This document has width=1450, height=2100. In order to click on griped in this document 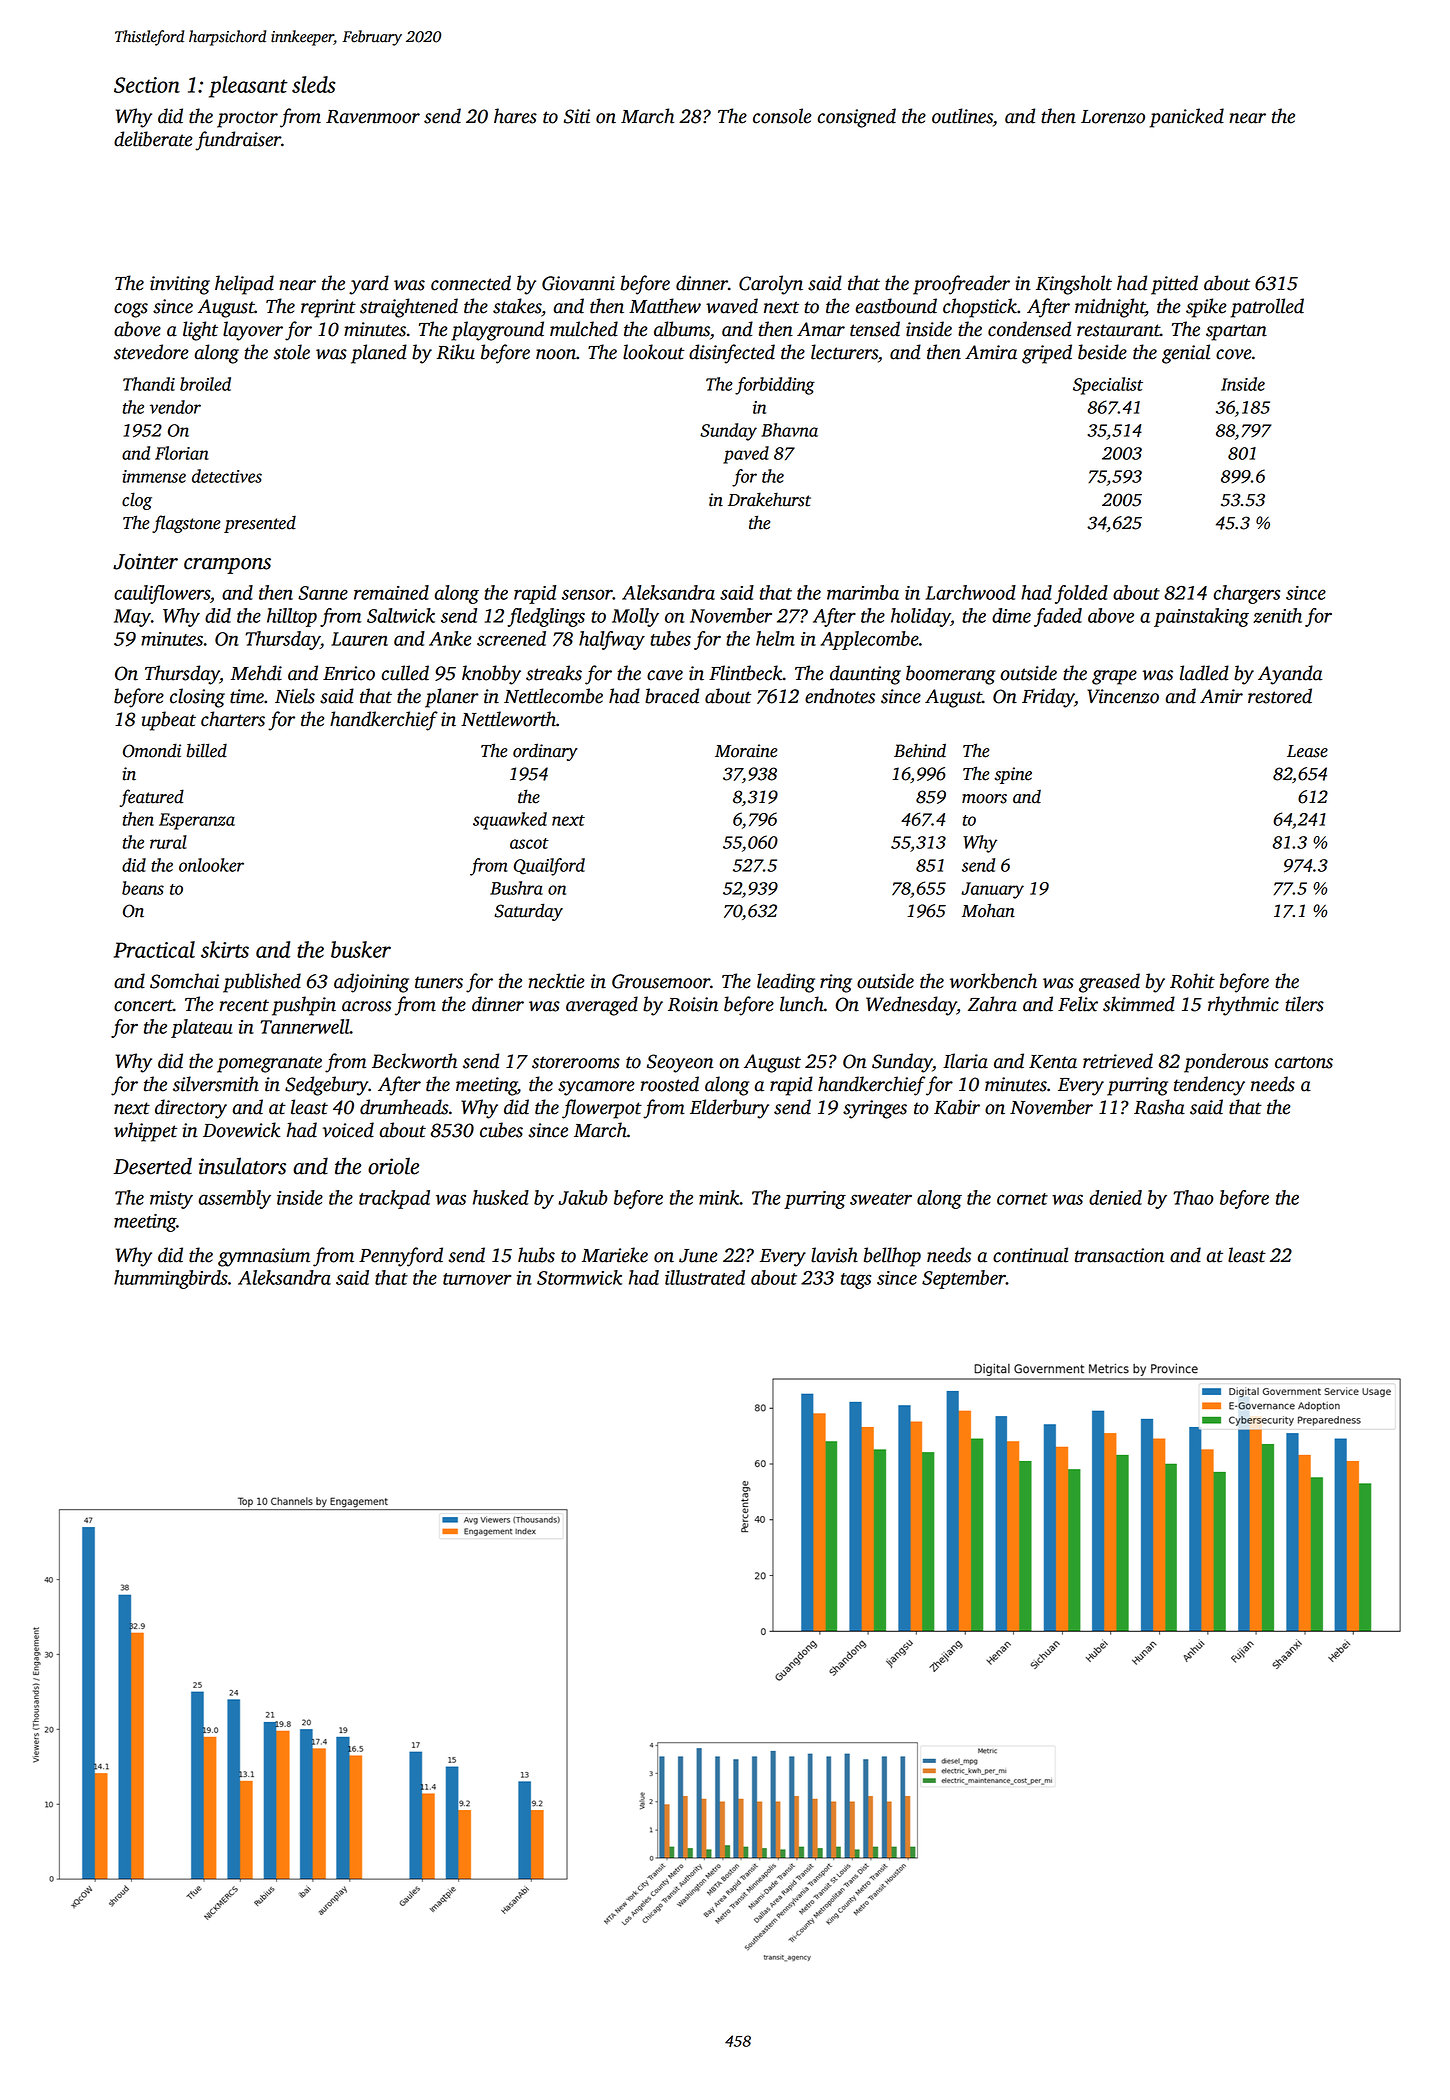, I will do `click(1047, 354)`.
